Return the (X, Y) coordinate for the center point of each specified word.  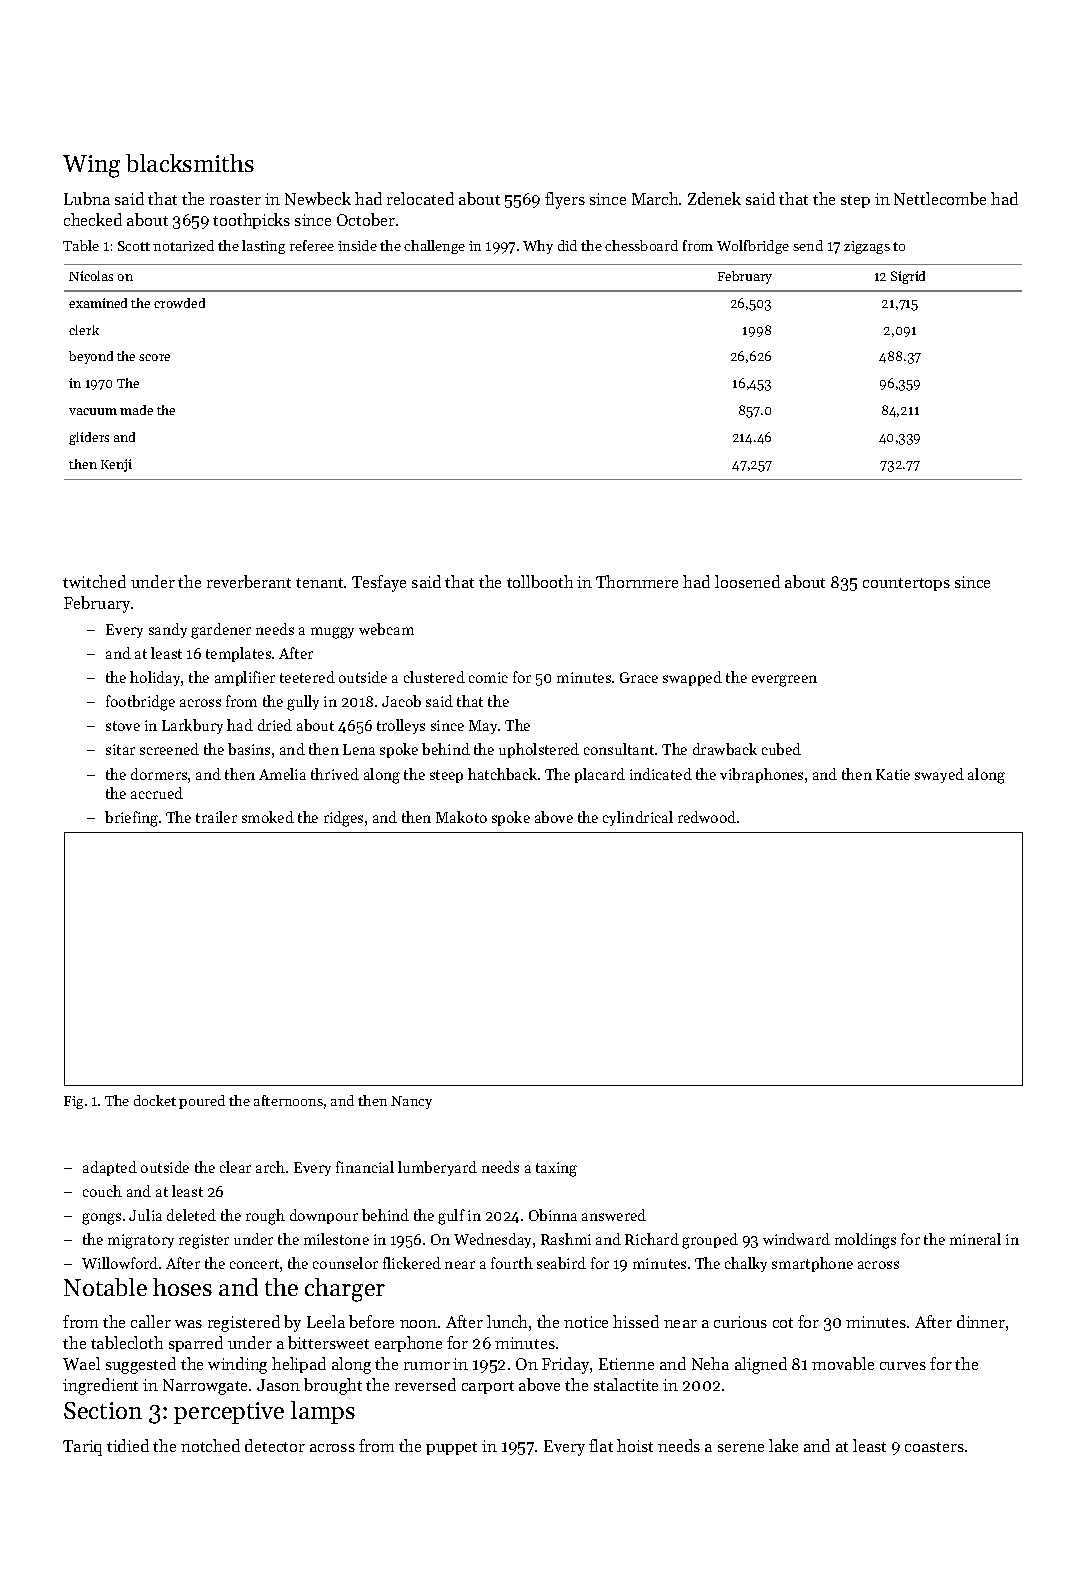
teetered (307, 677)
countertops (906, 584)
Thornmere (637, 581)
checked (93, 219)
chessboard (641, 245)
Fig (73, 1102)
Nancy (411, 1102)
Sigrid (908, 277)
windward (796, 1239)
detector (275, 1445)
